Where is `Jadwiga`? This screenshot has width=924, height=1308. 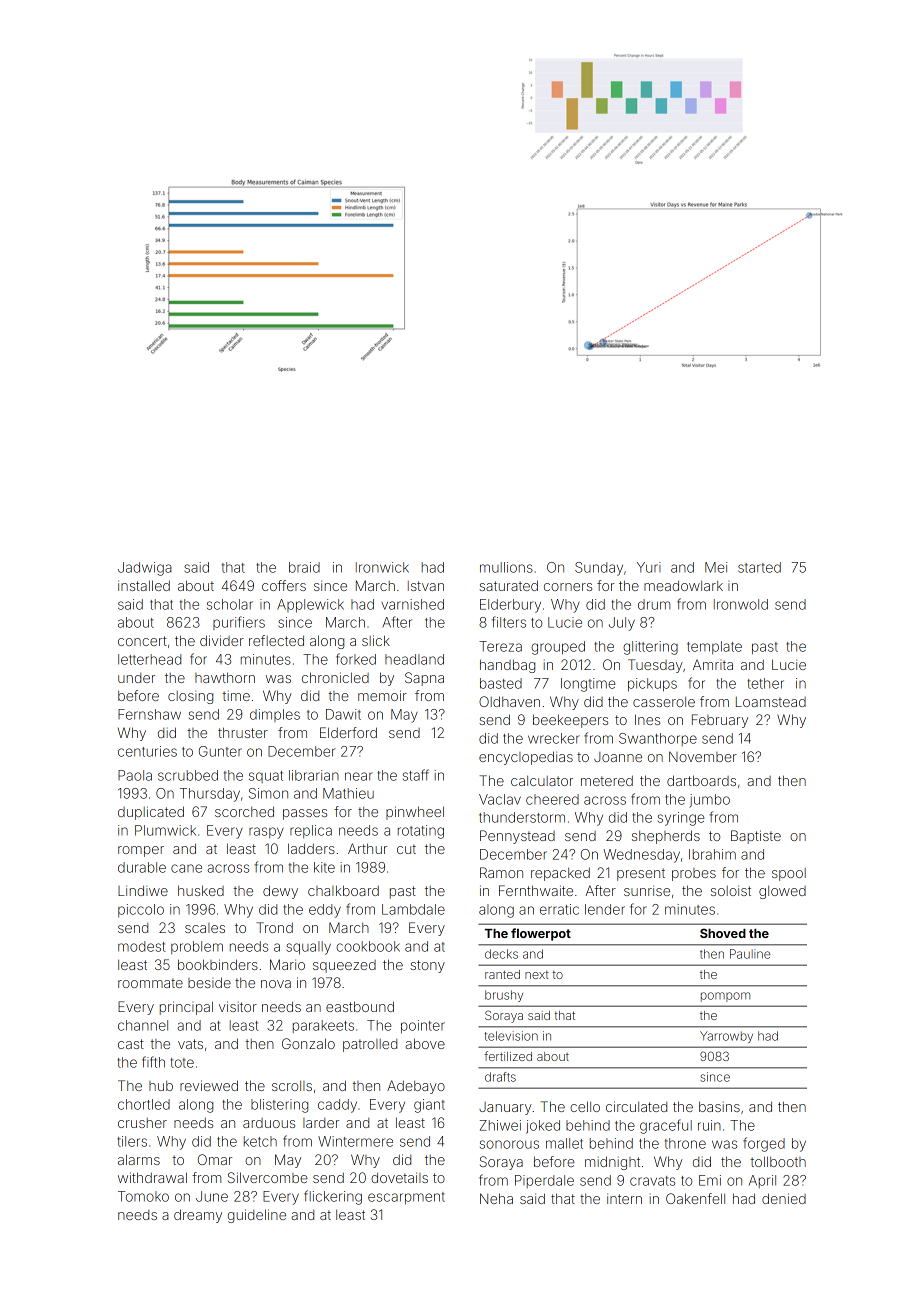 Jadwiga is located at coordinates (145, 569).
